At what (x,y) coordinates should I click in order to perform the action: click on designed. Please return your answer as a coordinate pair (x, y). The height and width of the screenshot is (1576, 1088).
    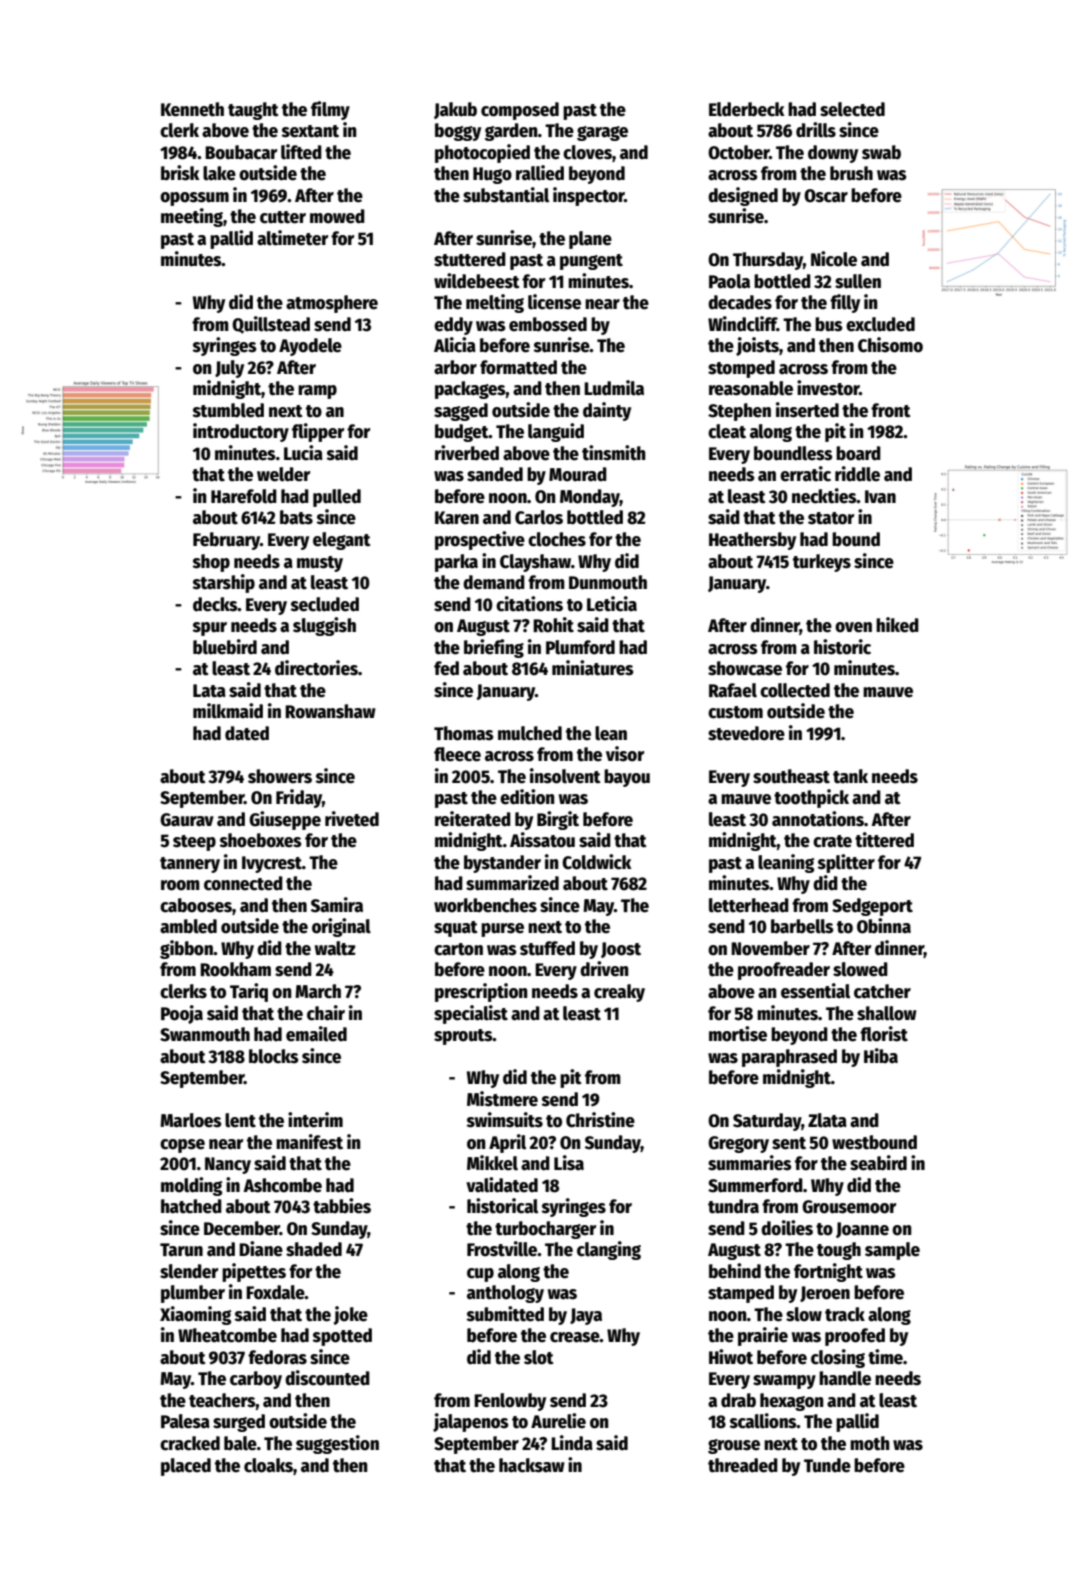
    Looking at the image, I should click on (743, 196).
